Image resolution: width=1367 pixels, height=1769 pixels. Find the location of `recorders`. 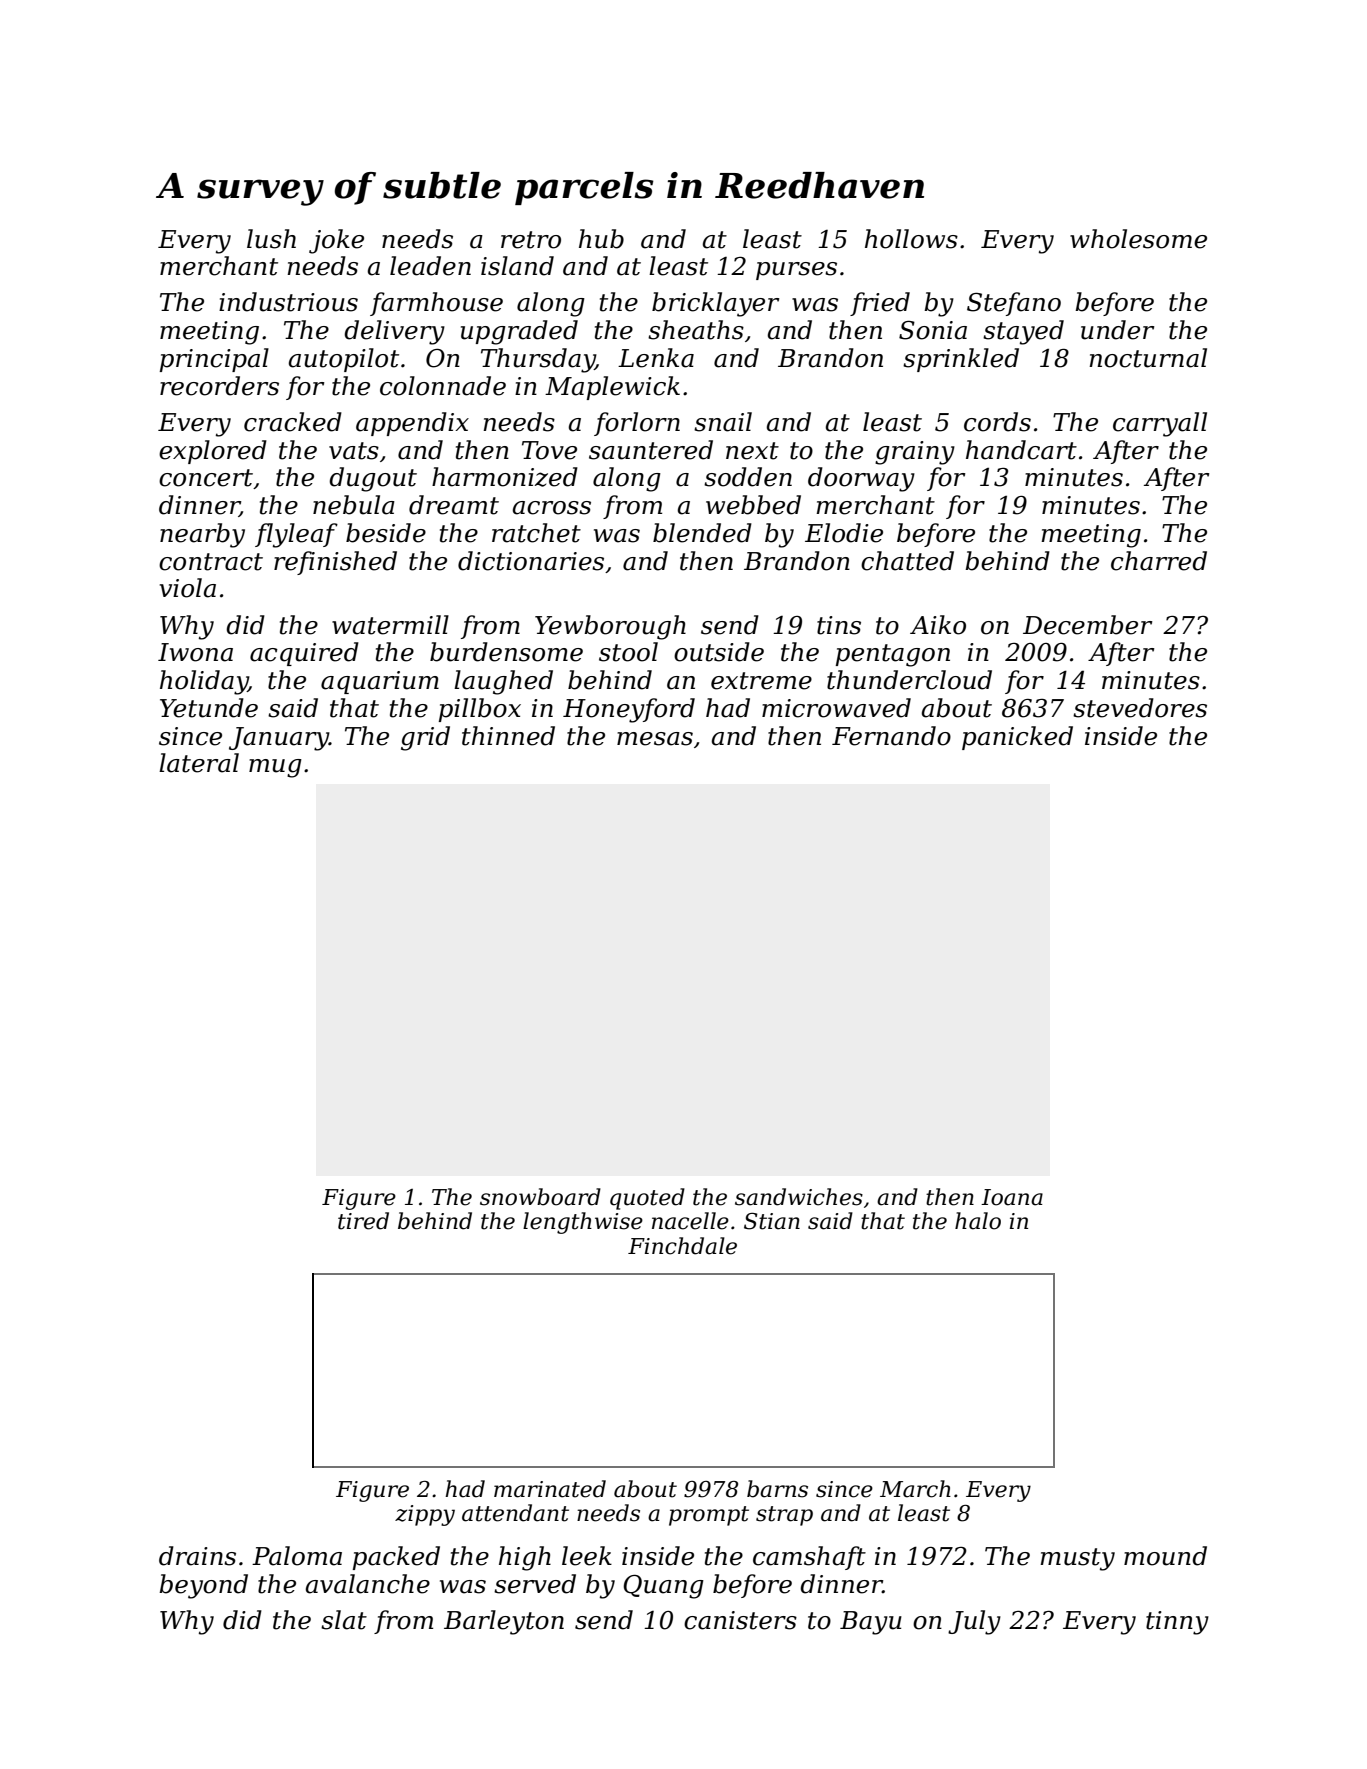

recorders is located at coordinates (219, 386).
